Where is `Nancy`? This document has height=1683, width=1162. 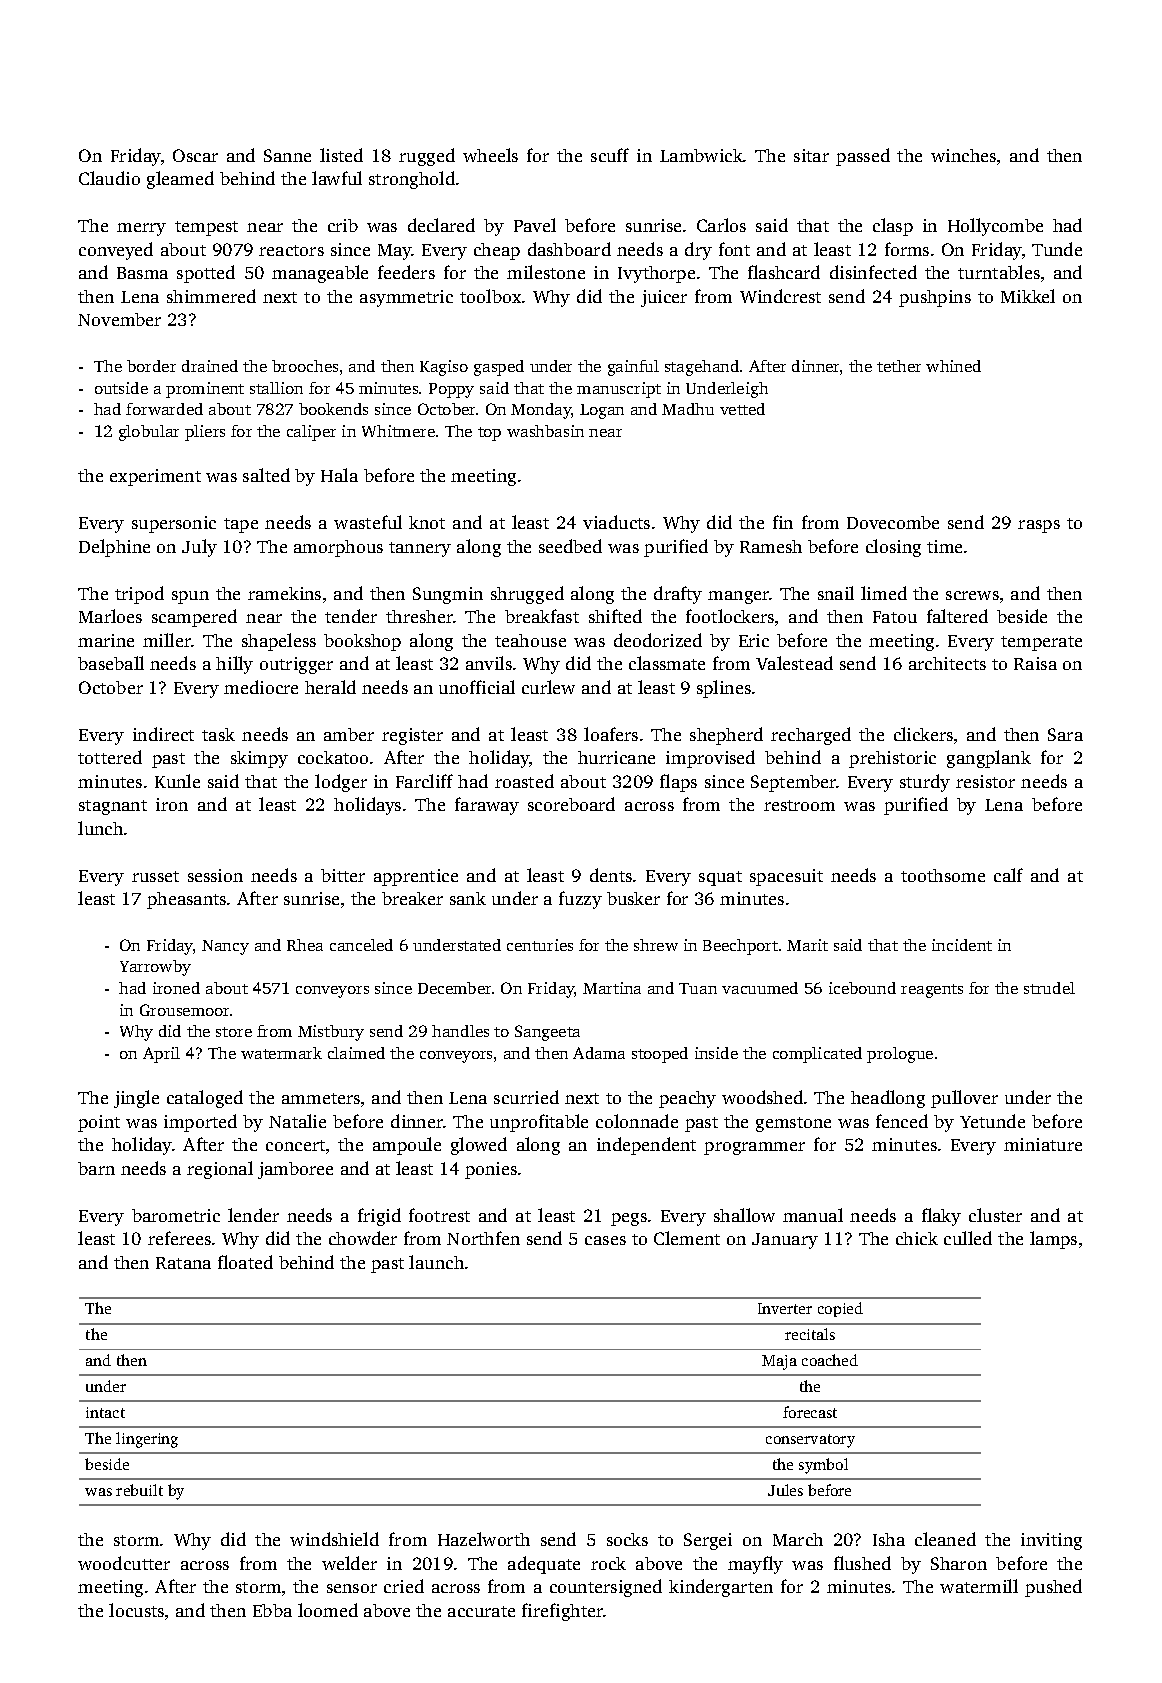
Nancy is located at coordinates (225, 947).
